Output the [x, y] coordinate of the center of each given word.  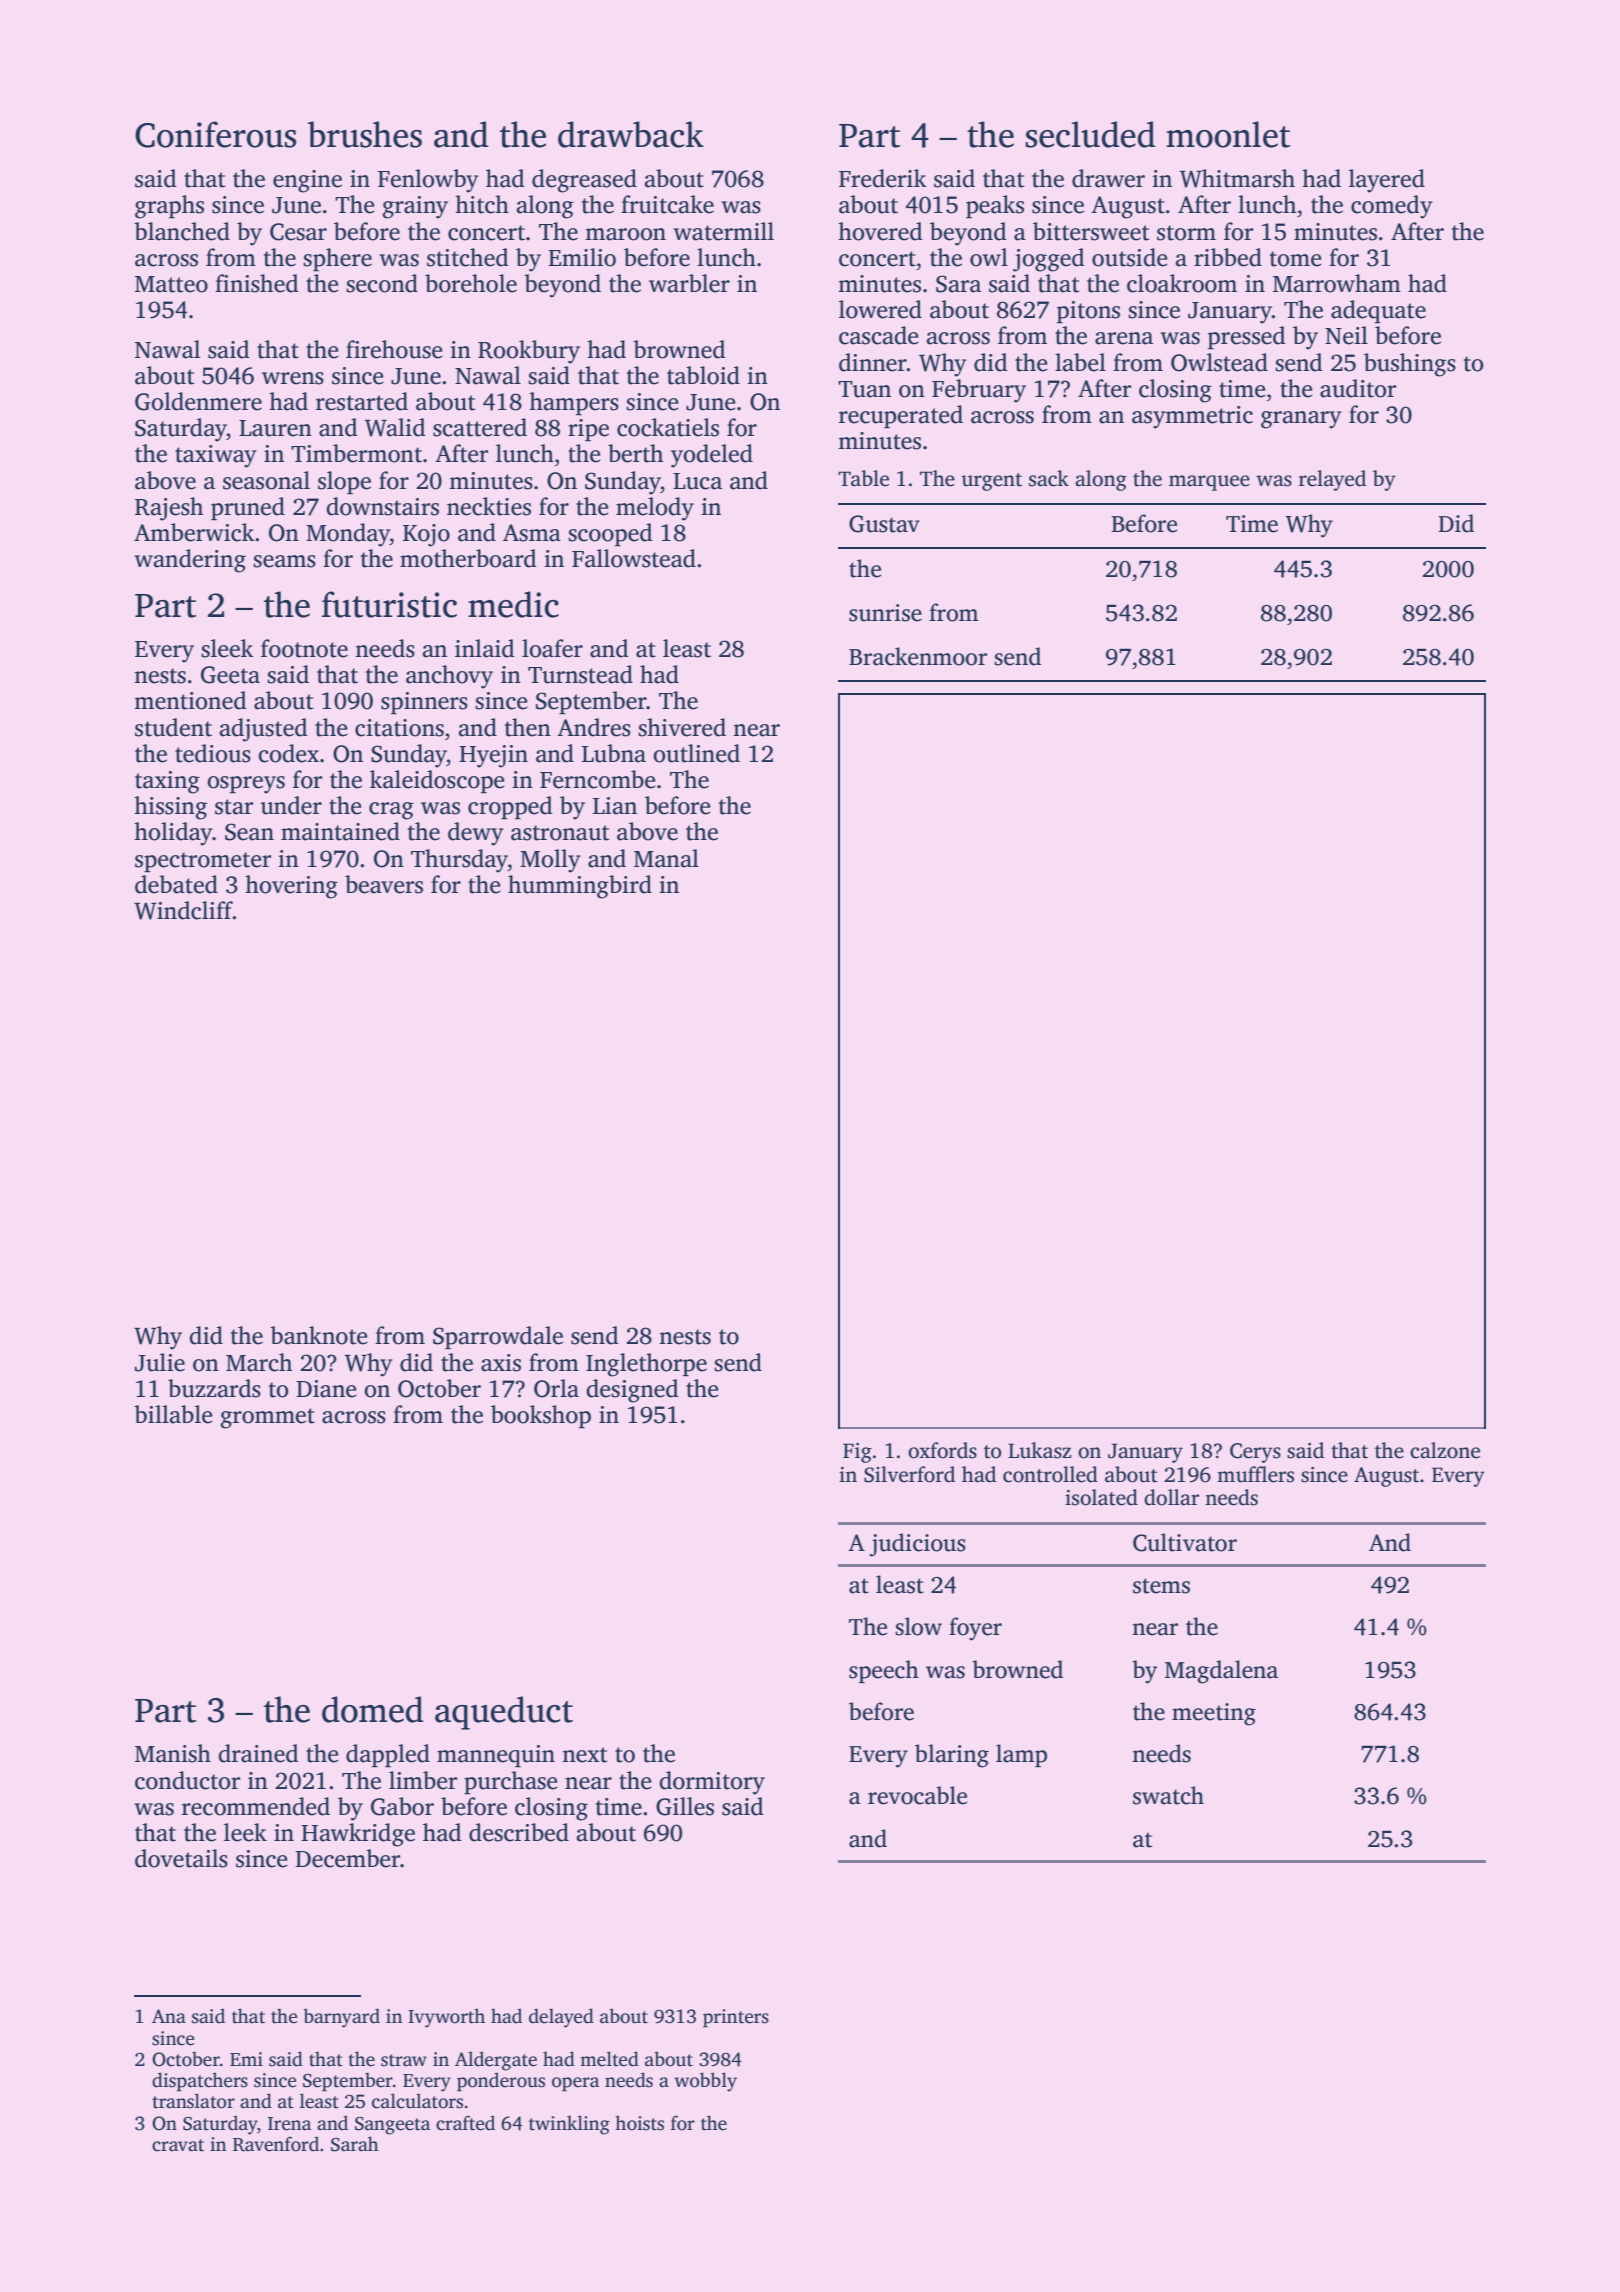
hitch [482, 204]
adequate [1378, 311]
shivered [682, 727]
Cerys [1255, 1453]
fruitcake [667, 204]
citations [399, 728]
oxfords [942, 1450]
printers [736, 2018]
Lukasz [1039, 1450]
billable [173, 1414]
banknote [319, 1335]
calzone [1445, 1450]
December [347, 1858]
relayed [1332, 480]
